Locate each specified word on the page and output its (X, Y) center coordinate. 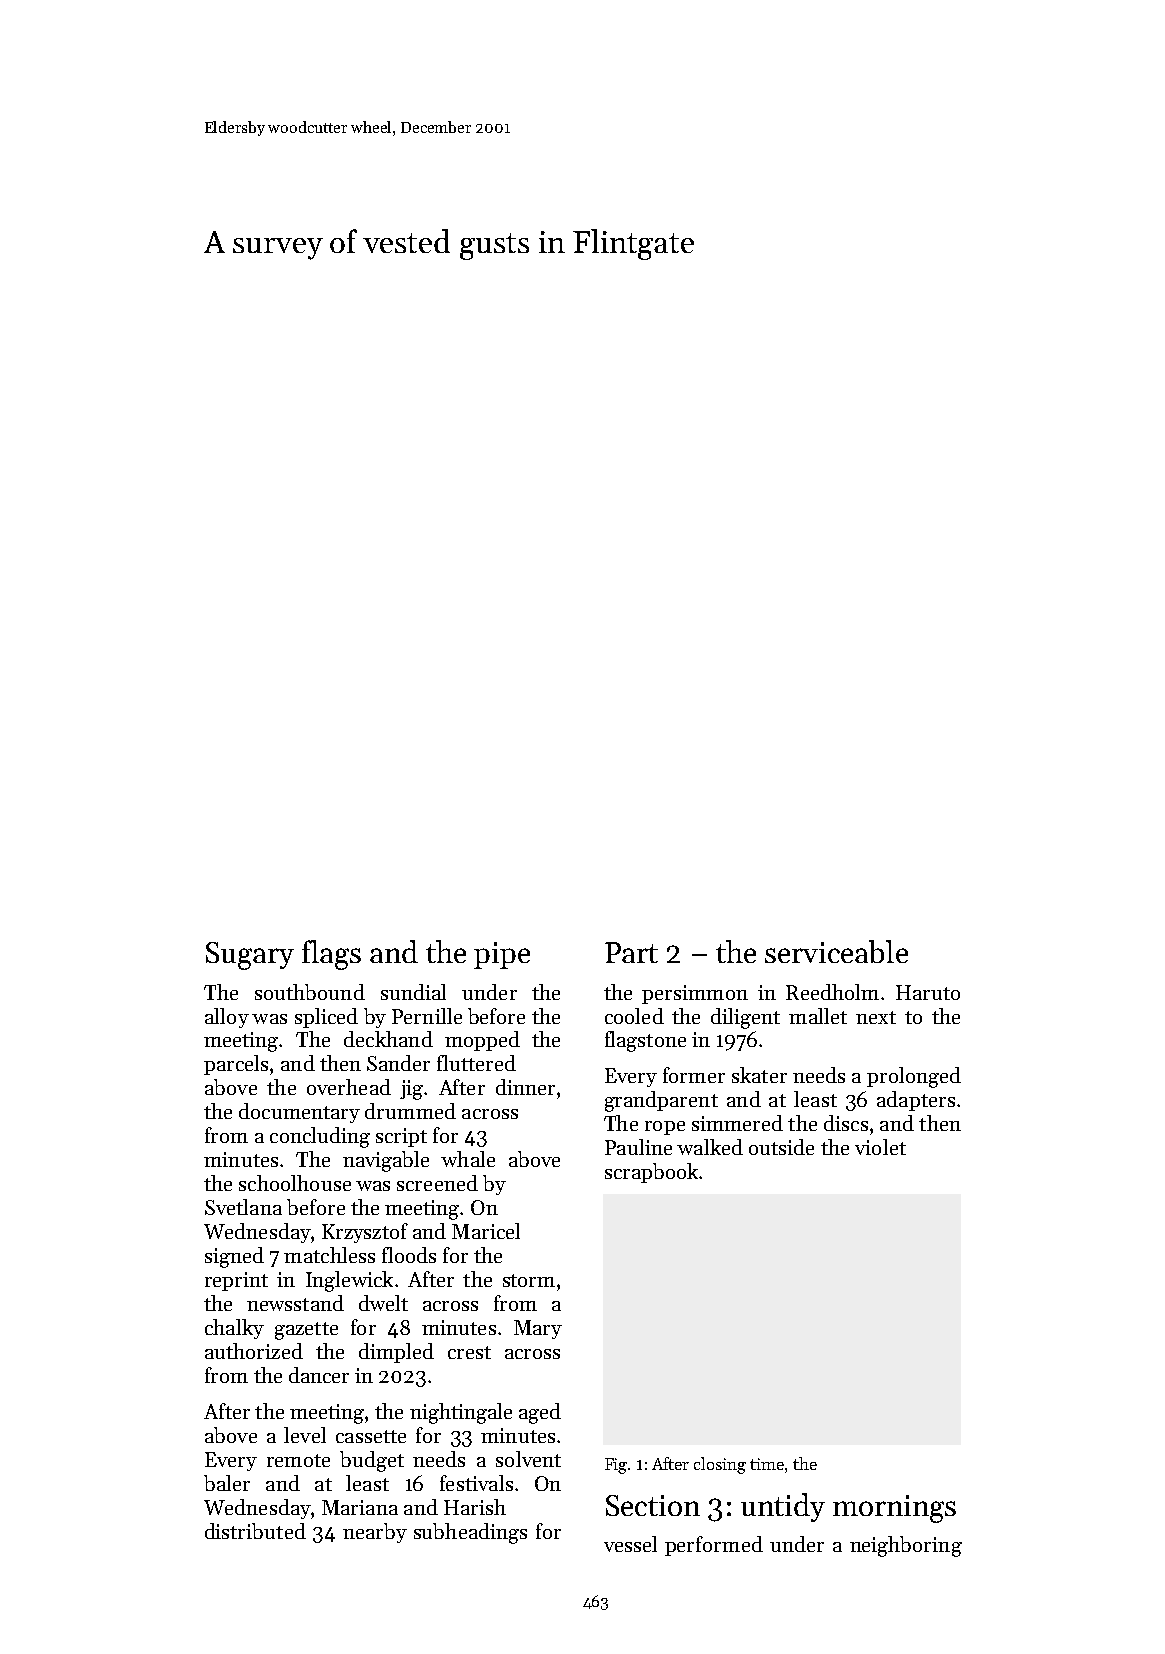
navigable (386, 1161)
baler (227, 1483)
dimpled (396, 1353)
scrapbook (651, 1173)
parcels (236, 1065)
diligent (745, 1018)
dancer (319, 1375)
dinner (525, 1087)
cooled (634, 1016)
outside (781, 1147)
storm (529, 1280)
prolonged (914, 1077)
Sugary (250, 956)
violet (880, 1147)
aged (540, 1413)
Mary (538, 1329)
